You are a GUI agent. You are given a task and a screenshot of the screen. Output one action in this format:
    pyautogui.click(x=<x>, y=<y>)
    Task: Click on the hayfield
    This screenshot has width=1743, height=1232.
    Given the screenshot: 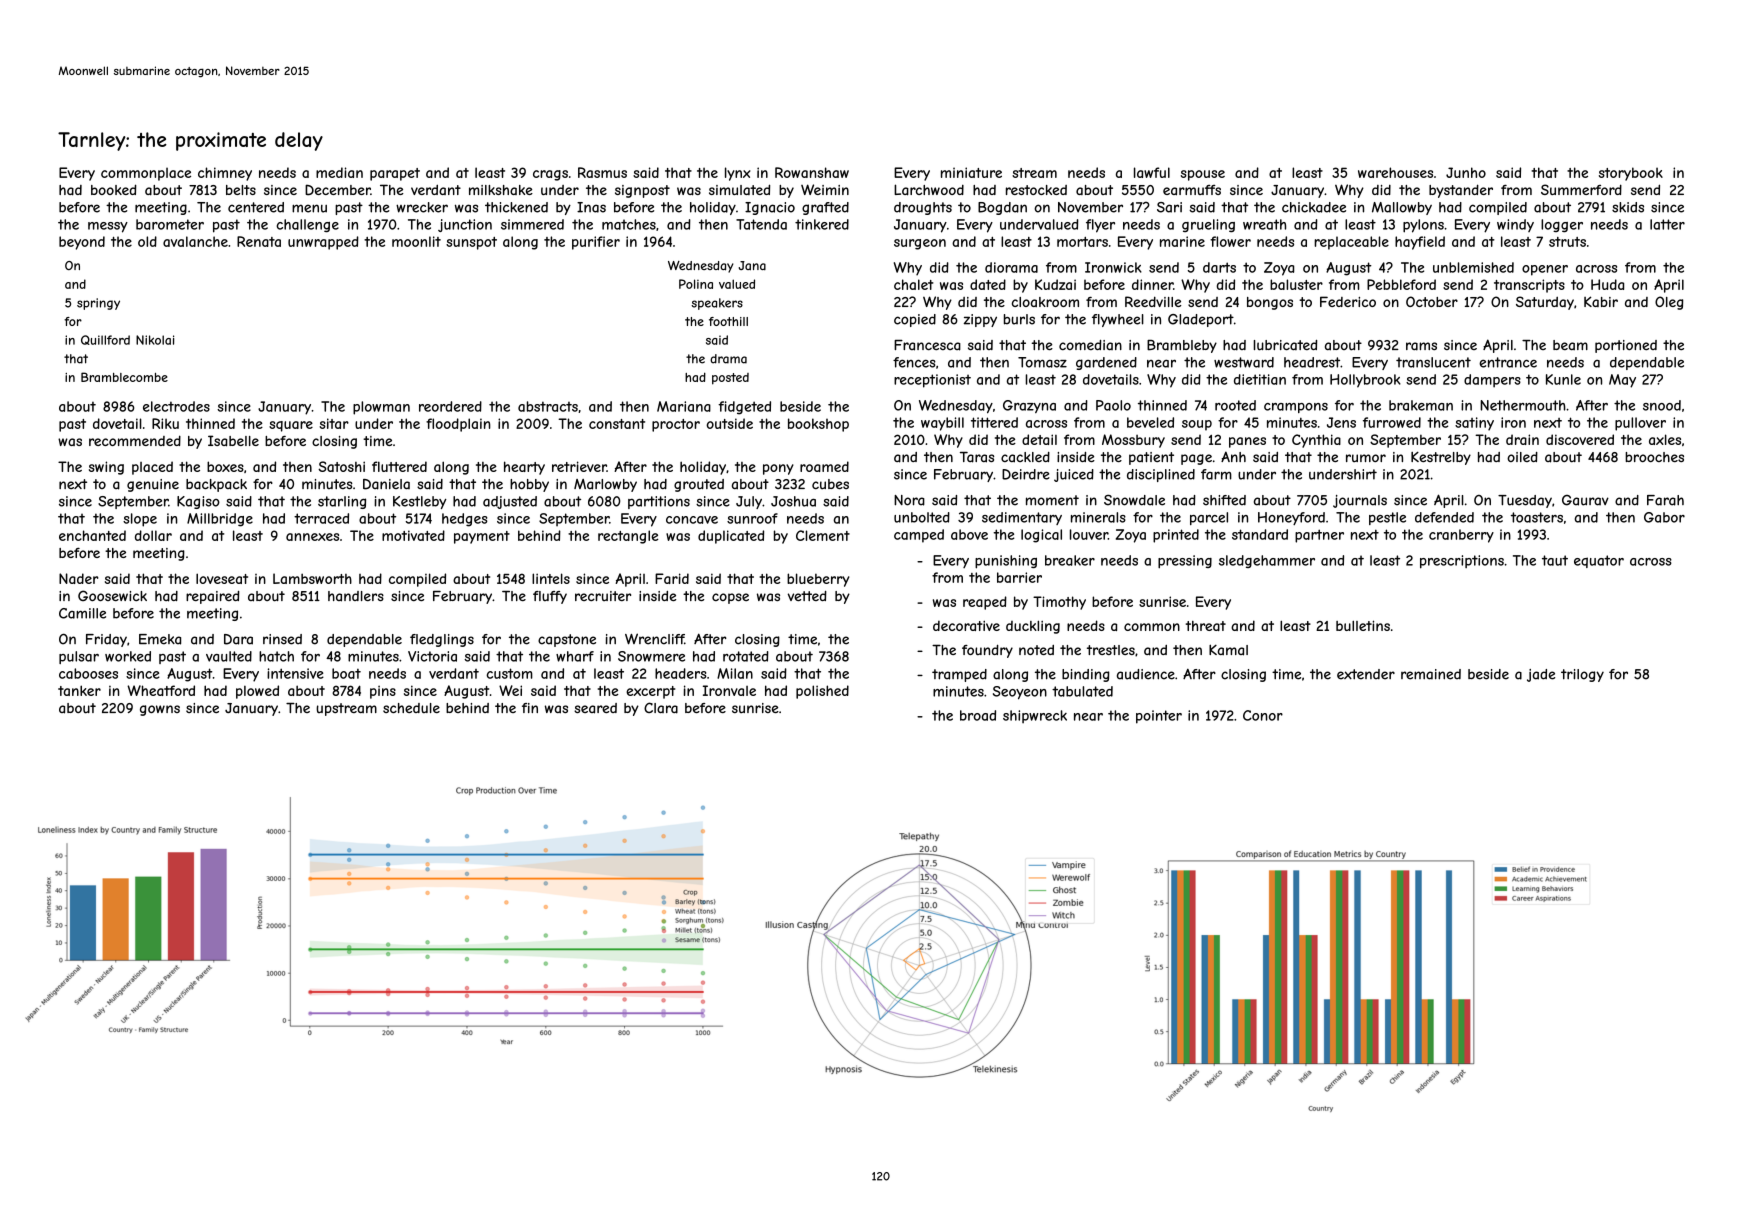 What is the action you would take?
    pyautogui.click(x=1420, y=243)
